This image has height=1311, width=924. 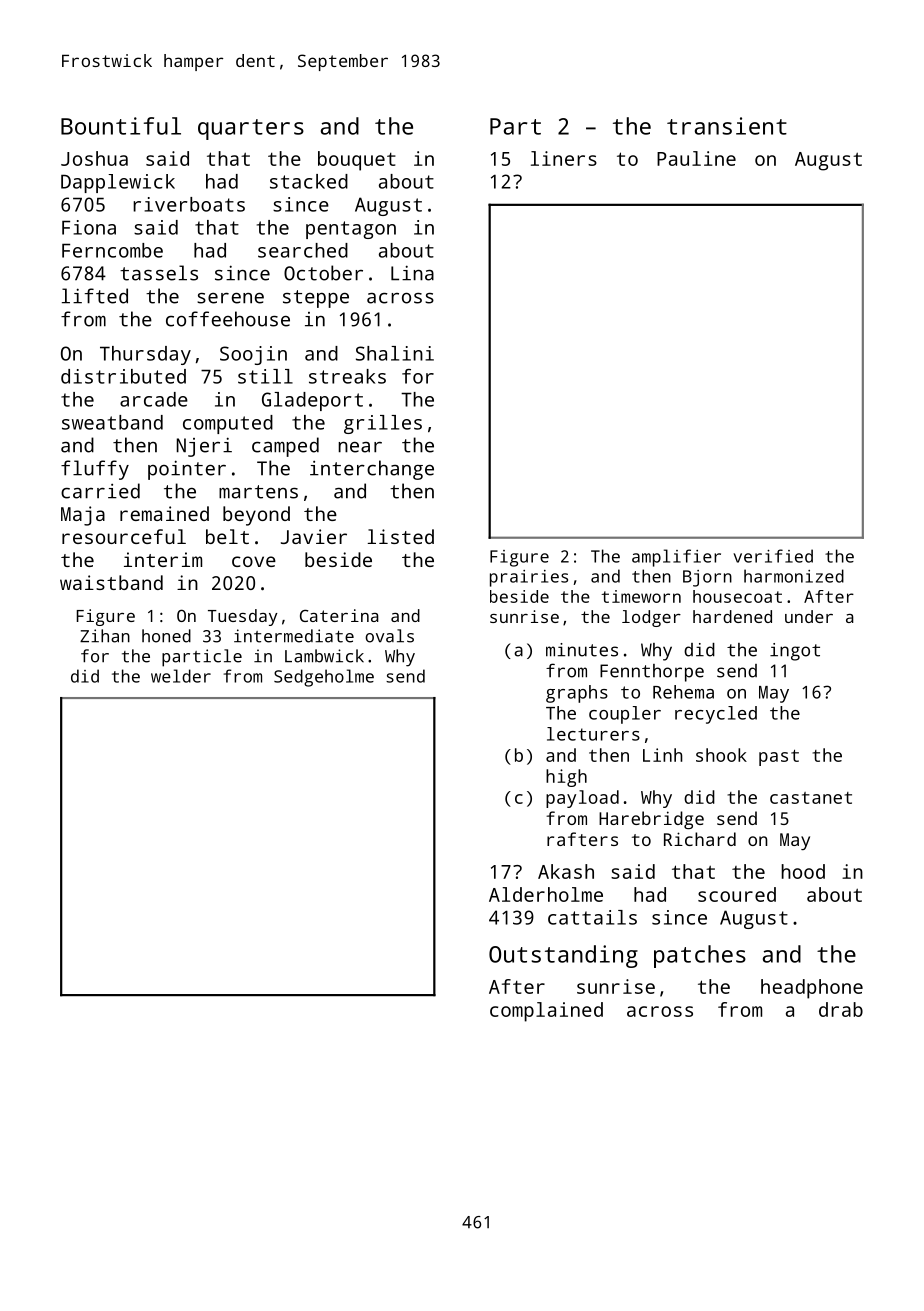 What do you see at coordinates (563, 956) in the image?
I see `Outstanding` at bounding box center [563, 956].
